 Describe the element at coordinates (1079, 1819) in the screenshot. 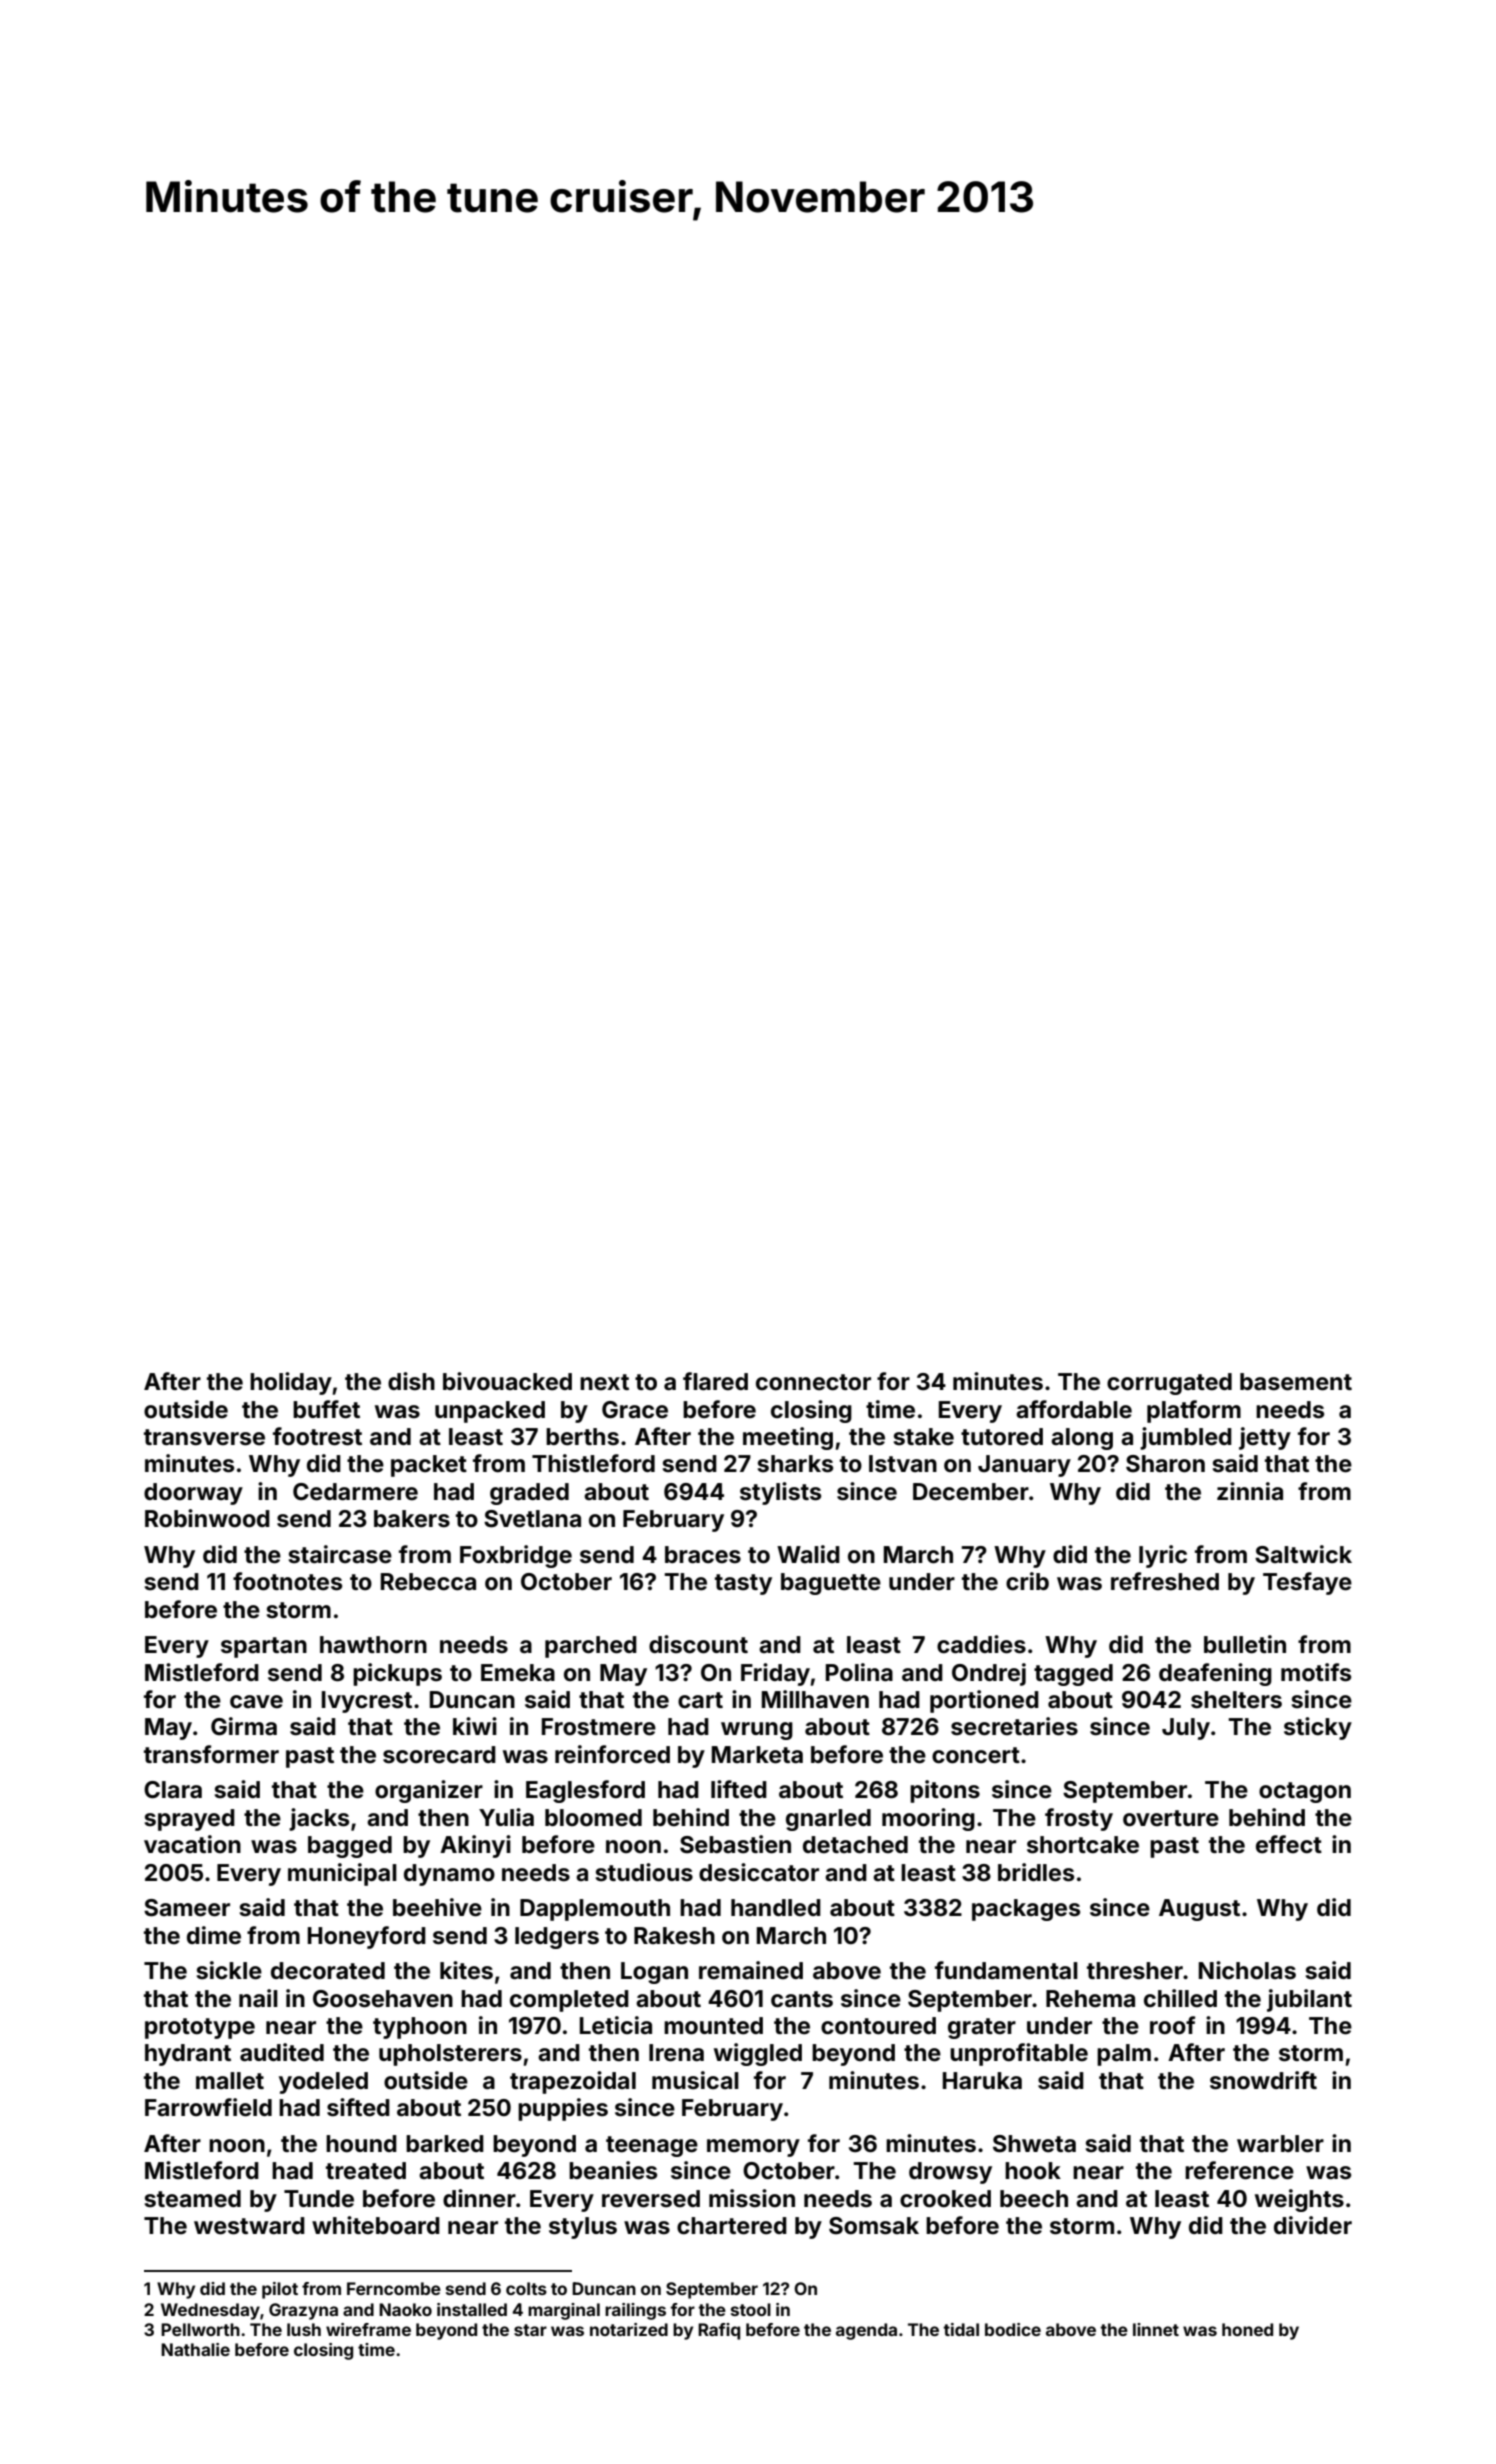

I see `frosty` at that location.
